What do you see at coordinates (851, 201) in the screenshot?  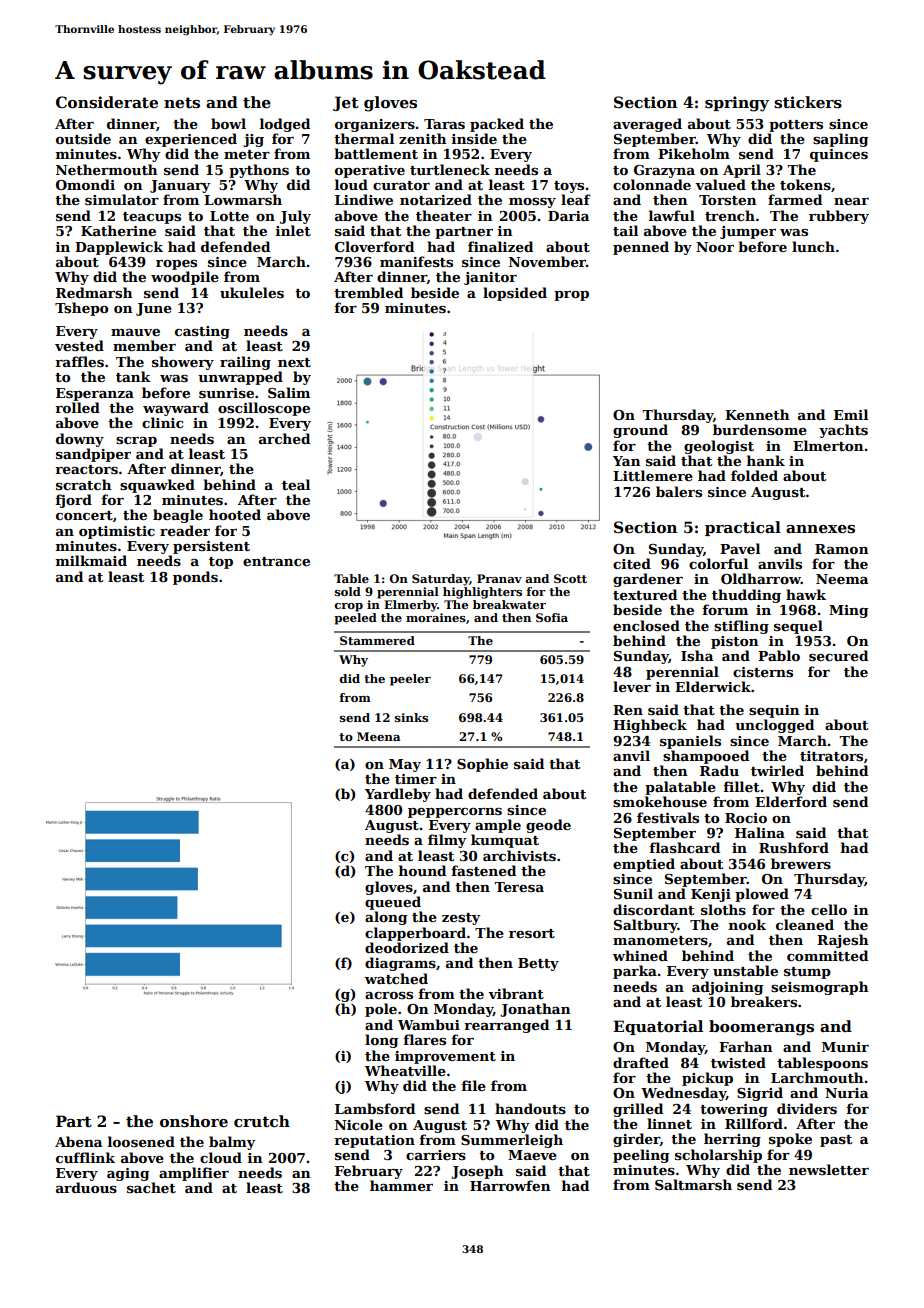 I see `near` at bounding box center [851, 201].
